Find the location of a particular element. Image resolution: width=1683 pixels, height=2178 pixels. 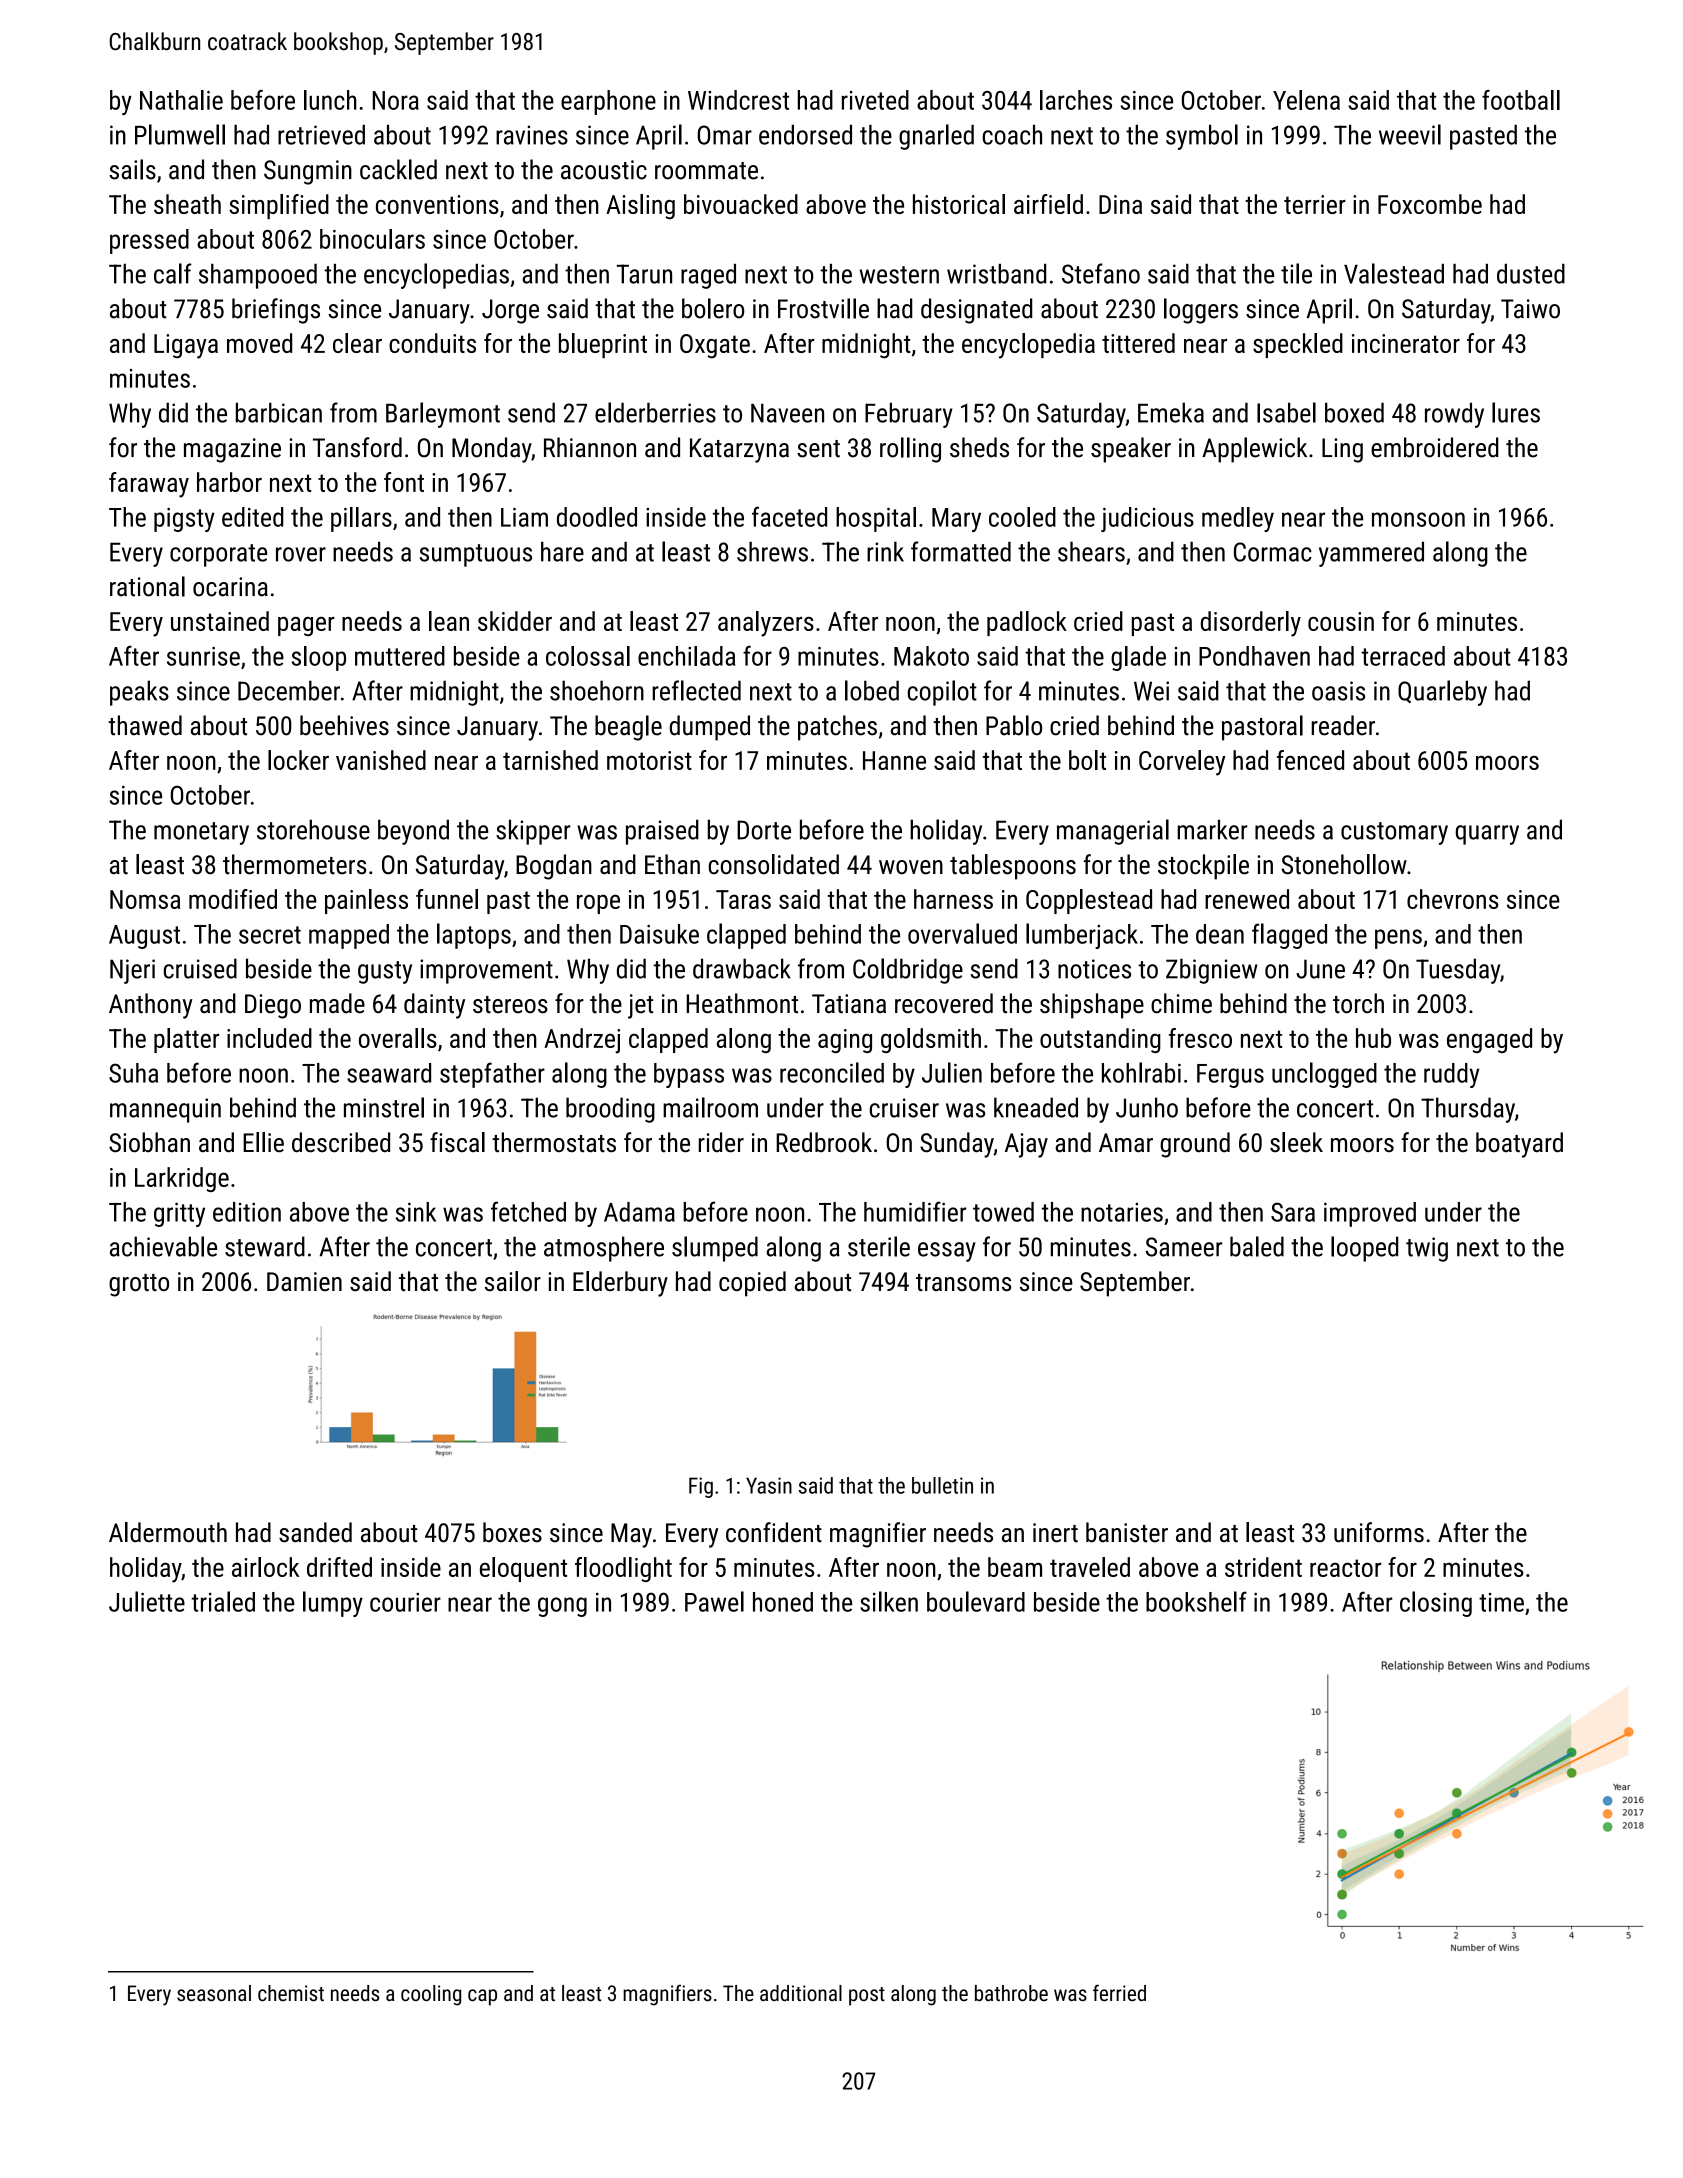

chemist is located at coordinates (291, 1993).
